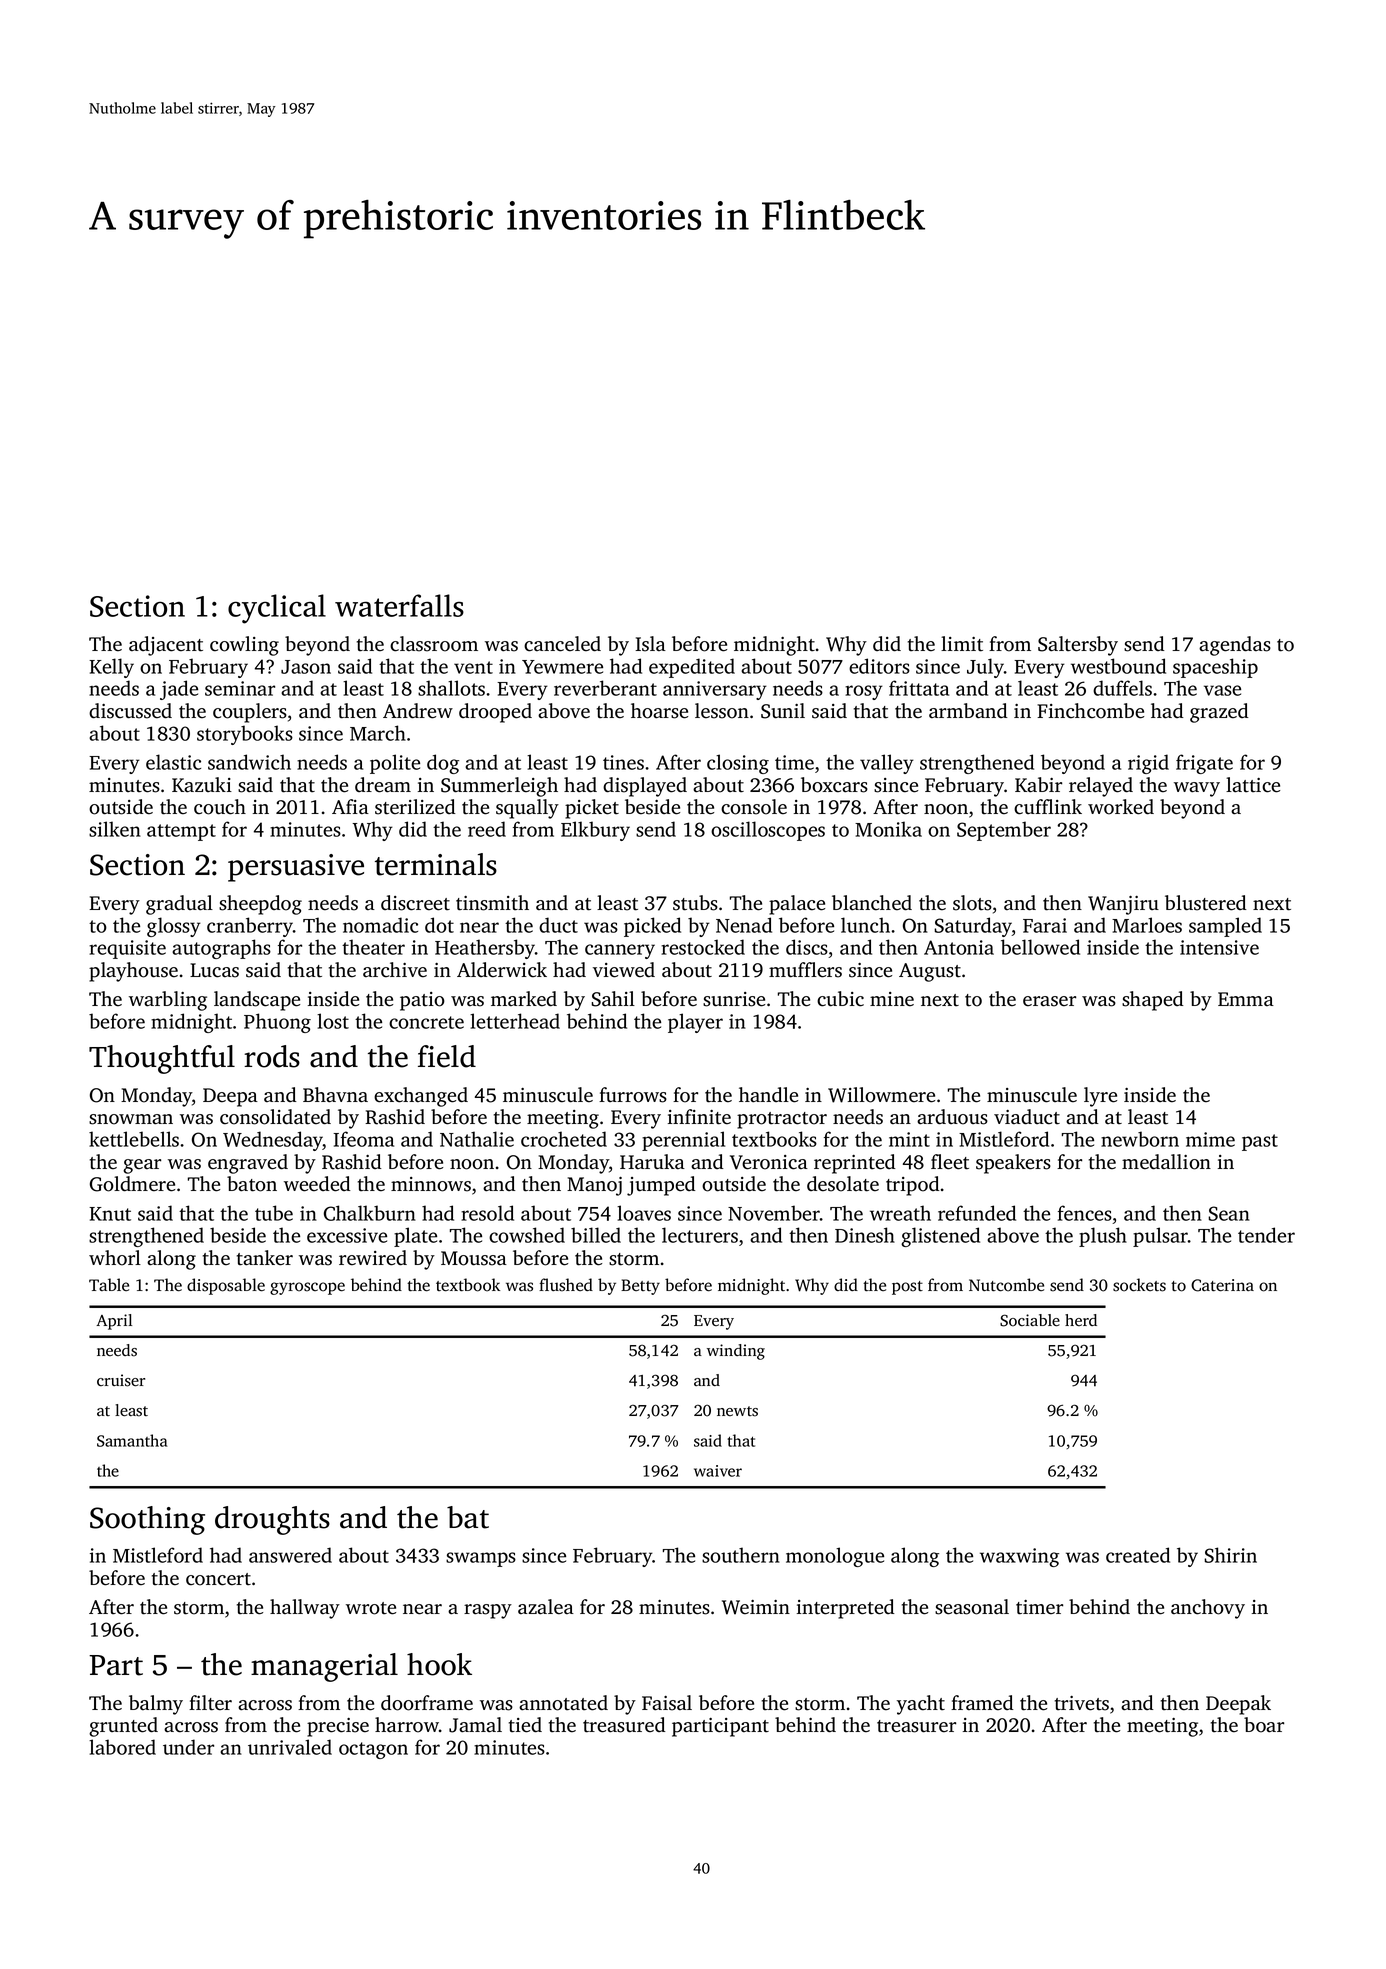 This page has width=1386, height=1969. Describe the element at coordinates (1004, 831) in the page. I see `September` at that location.
